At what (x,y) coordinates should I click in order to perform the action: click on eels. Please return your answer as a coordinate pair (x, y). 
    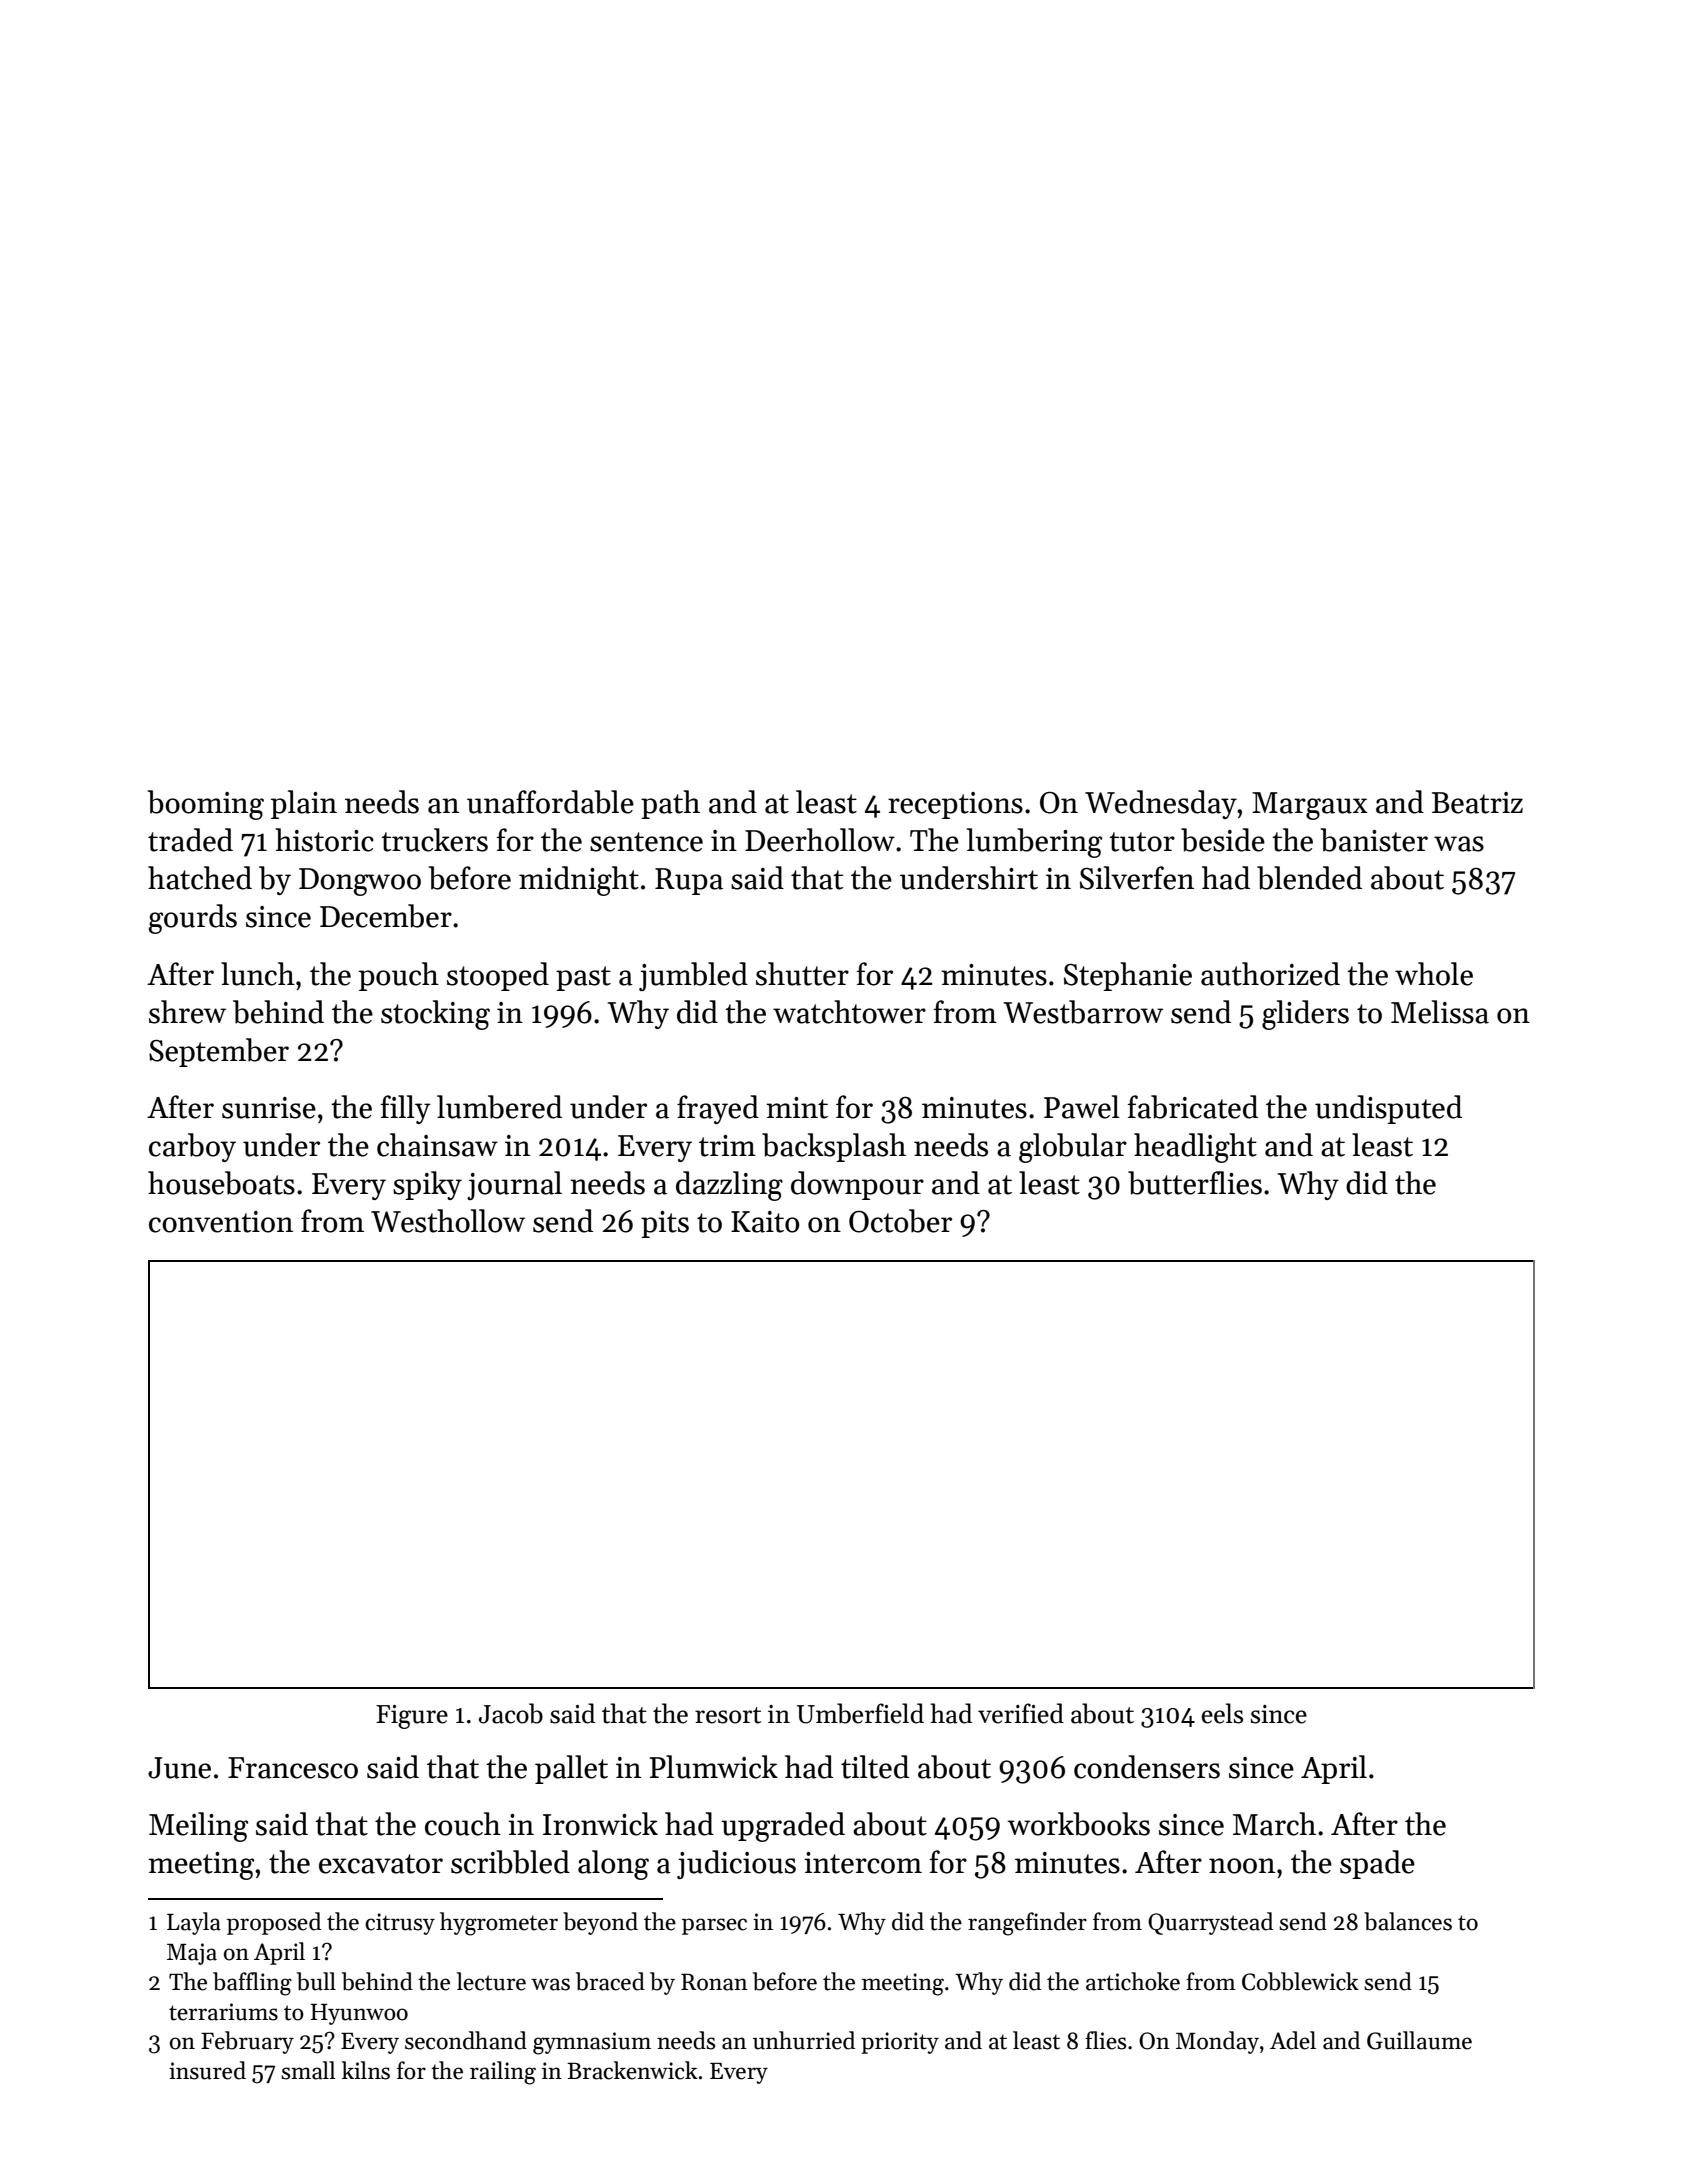
    Looking at the image, I should click on (1222, 1713).
